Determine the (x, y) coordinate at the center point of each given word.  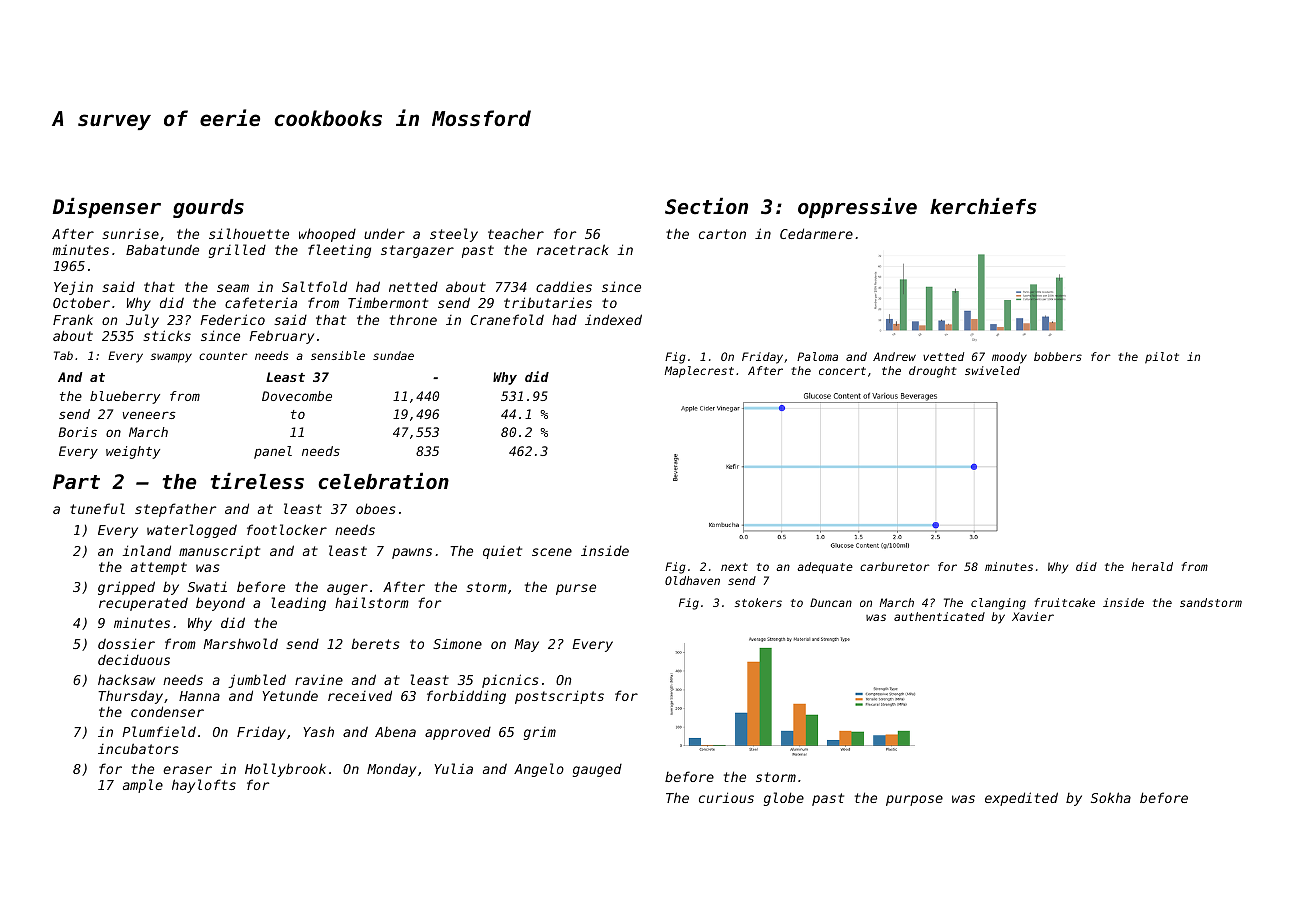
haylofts (204, 786)
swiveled (992, 370)
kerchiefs (983, 206)
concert (842, 371)
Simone (457, 643)
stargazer (417, 251)
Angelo (539, 770)
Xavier (1033, 616)
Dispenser (107, 208)
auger (347, 589)
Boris (77, 432)
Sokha (1111, 797)
